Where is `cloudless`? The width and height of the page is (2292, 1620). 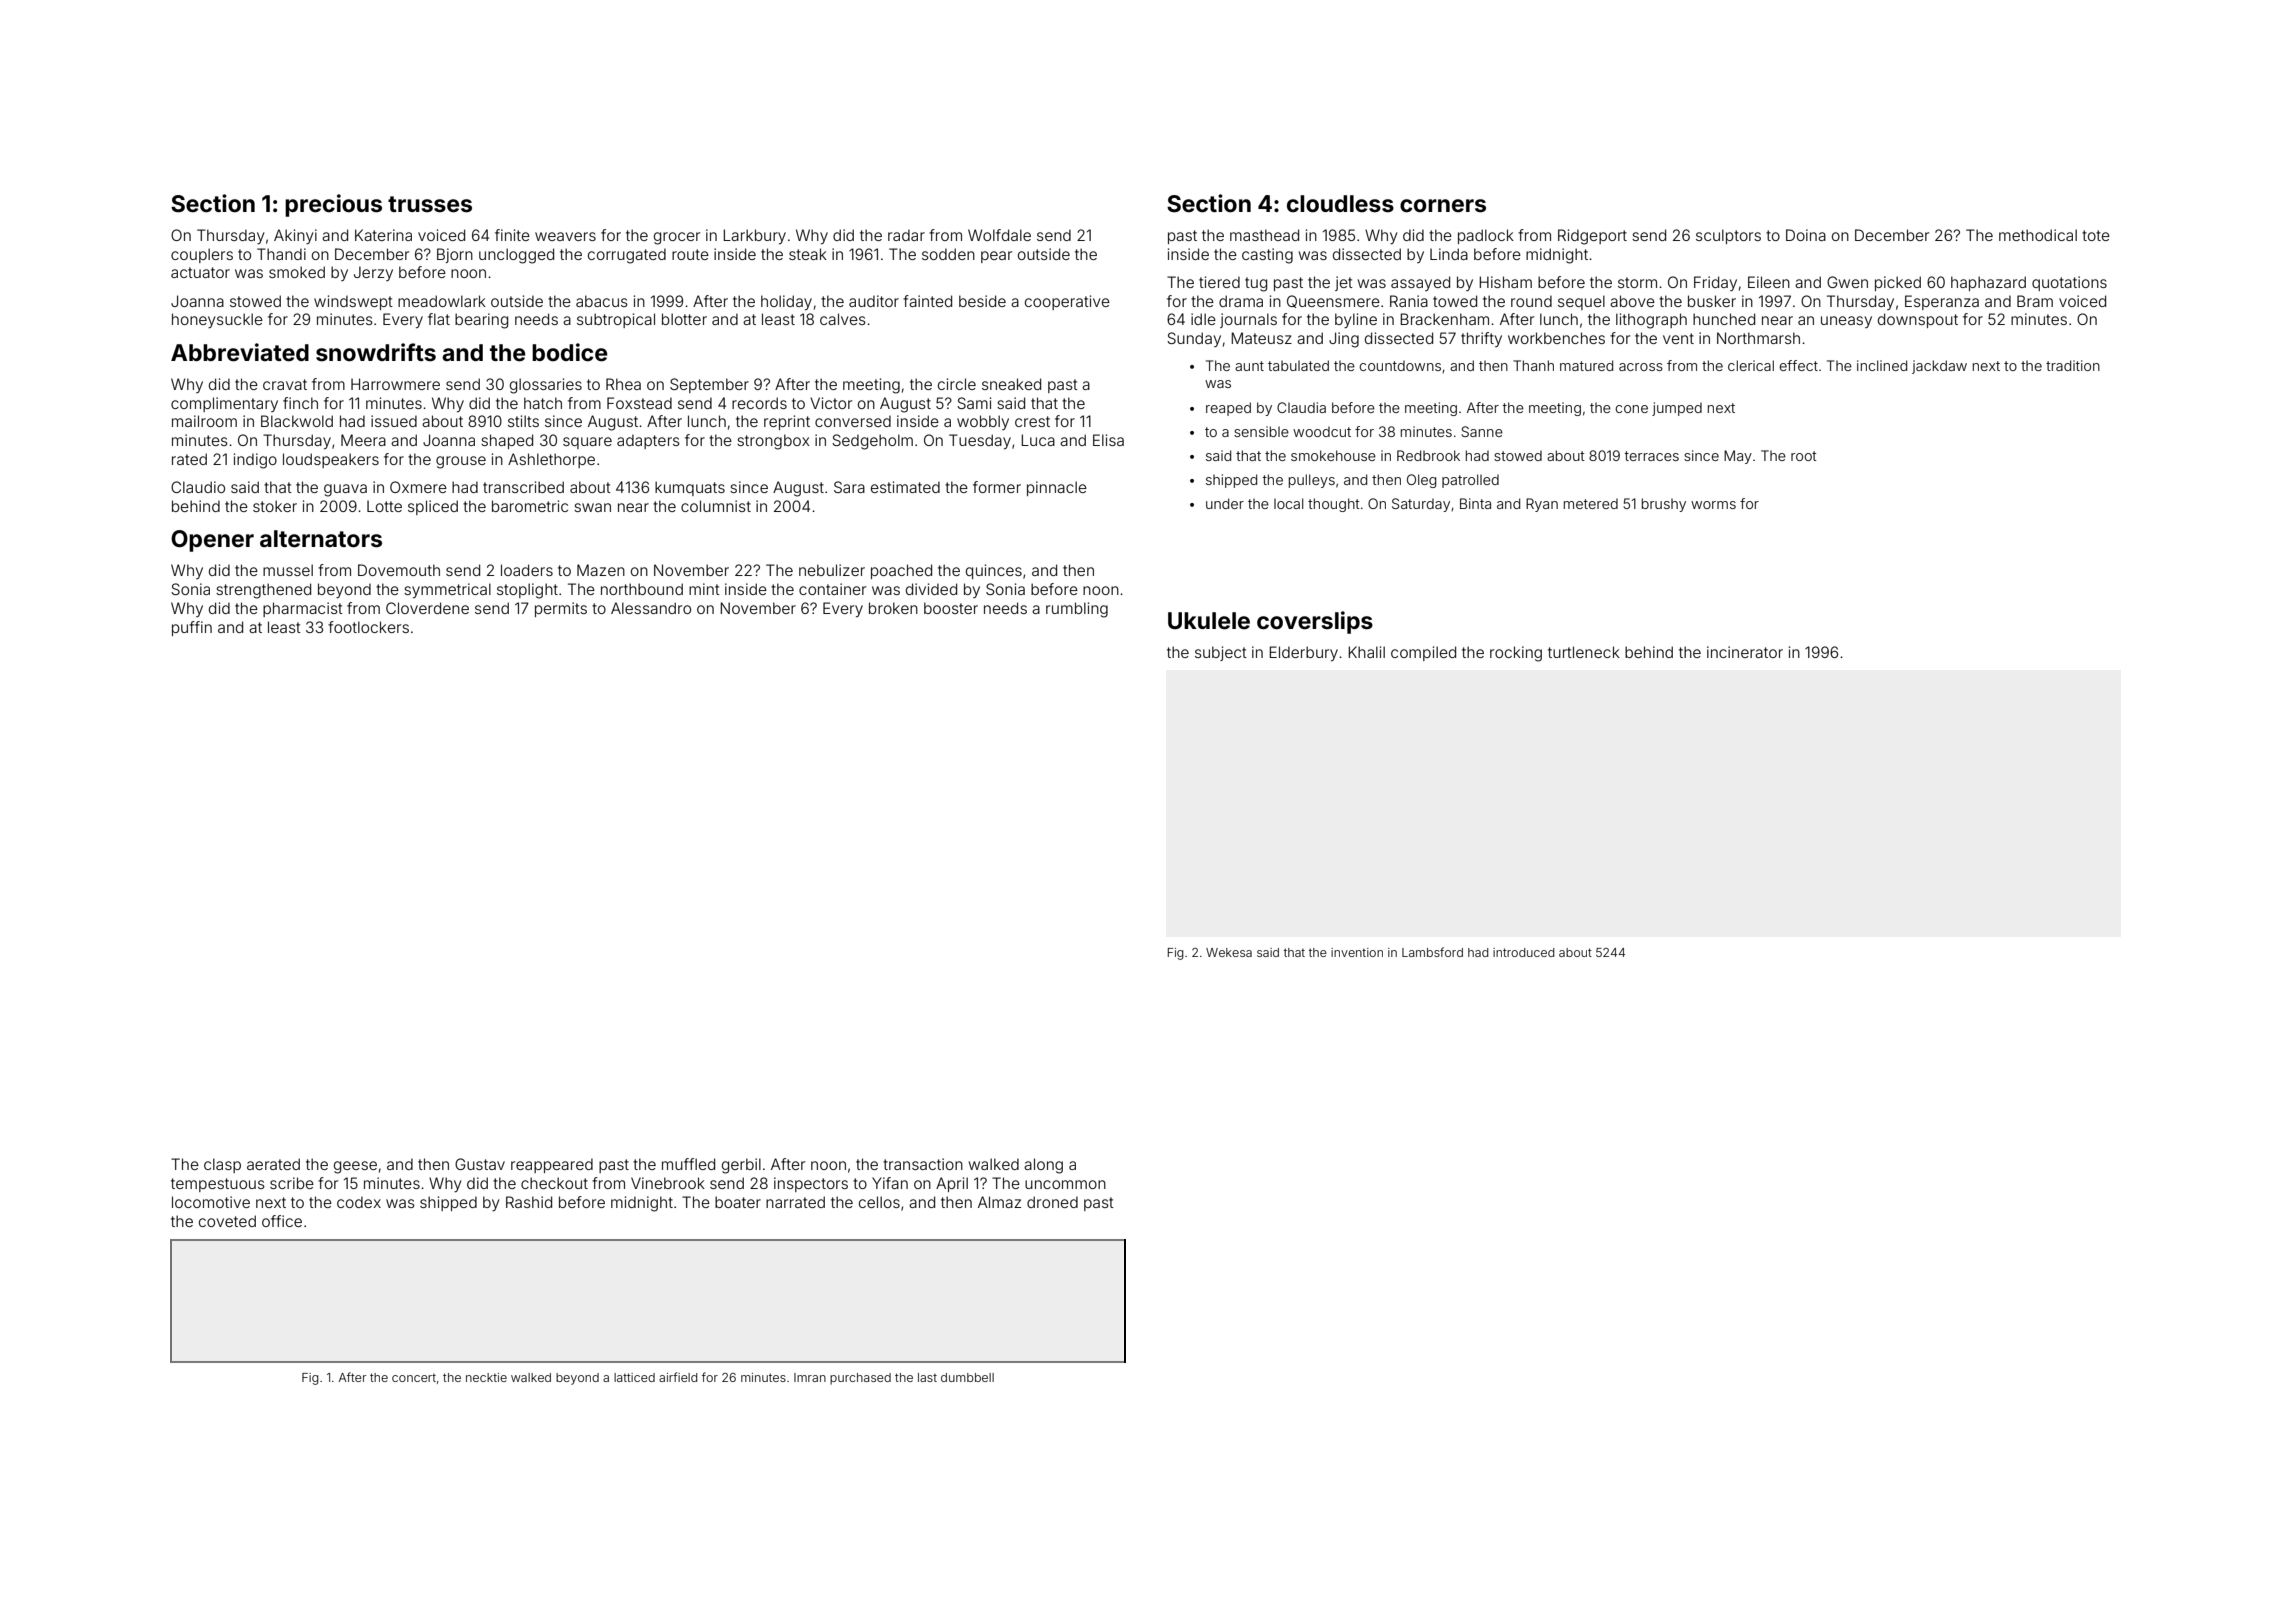
cloudless is located at coordinates (1340, 204).
